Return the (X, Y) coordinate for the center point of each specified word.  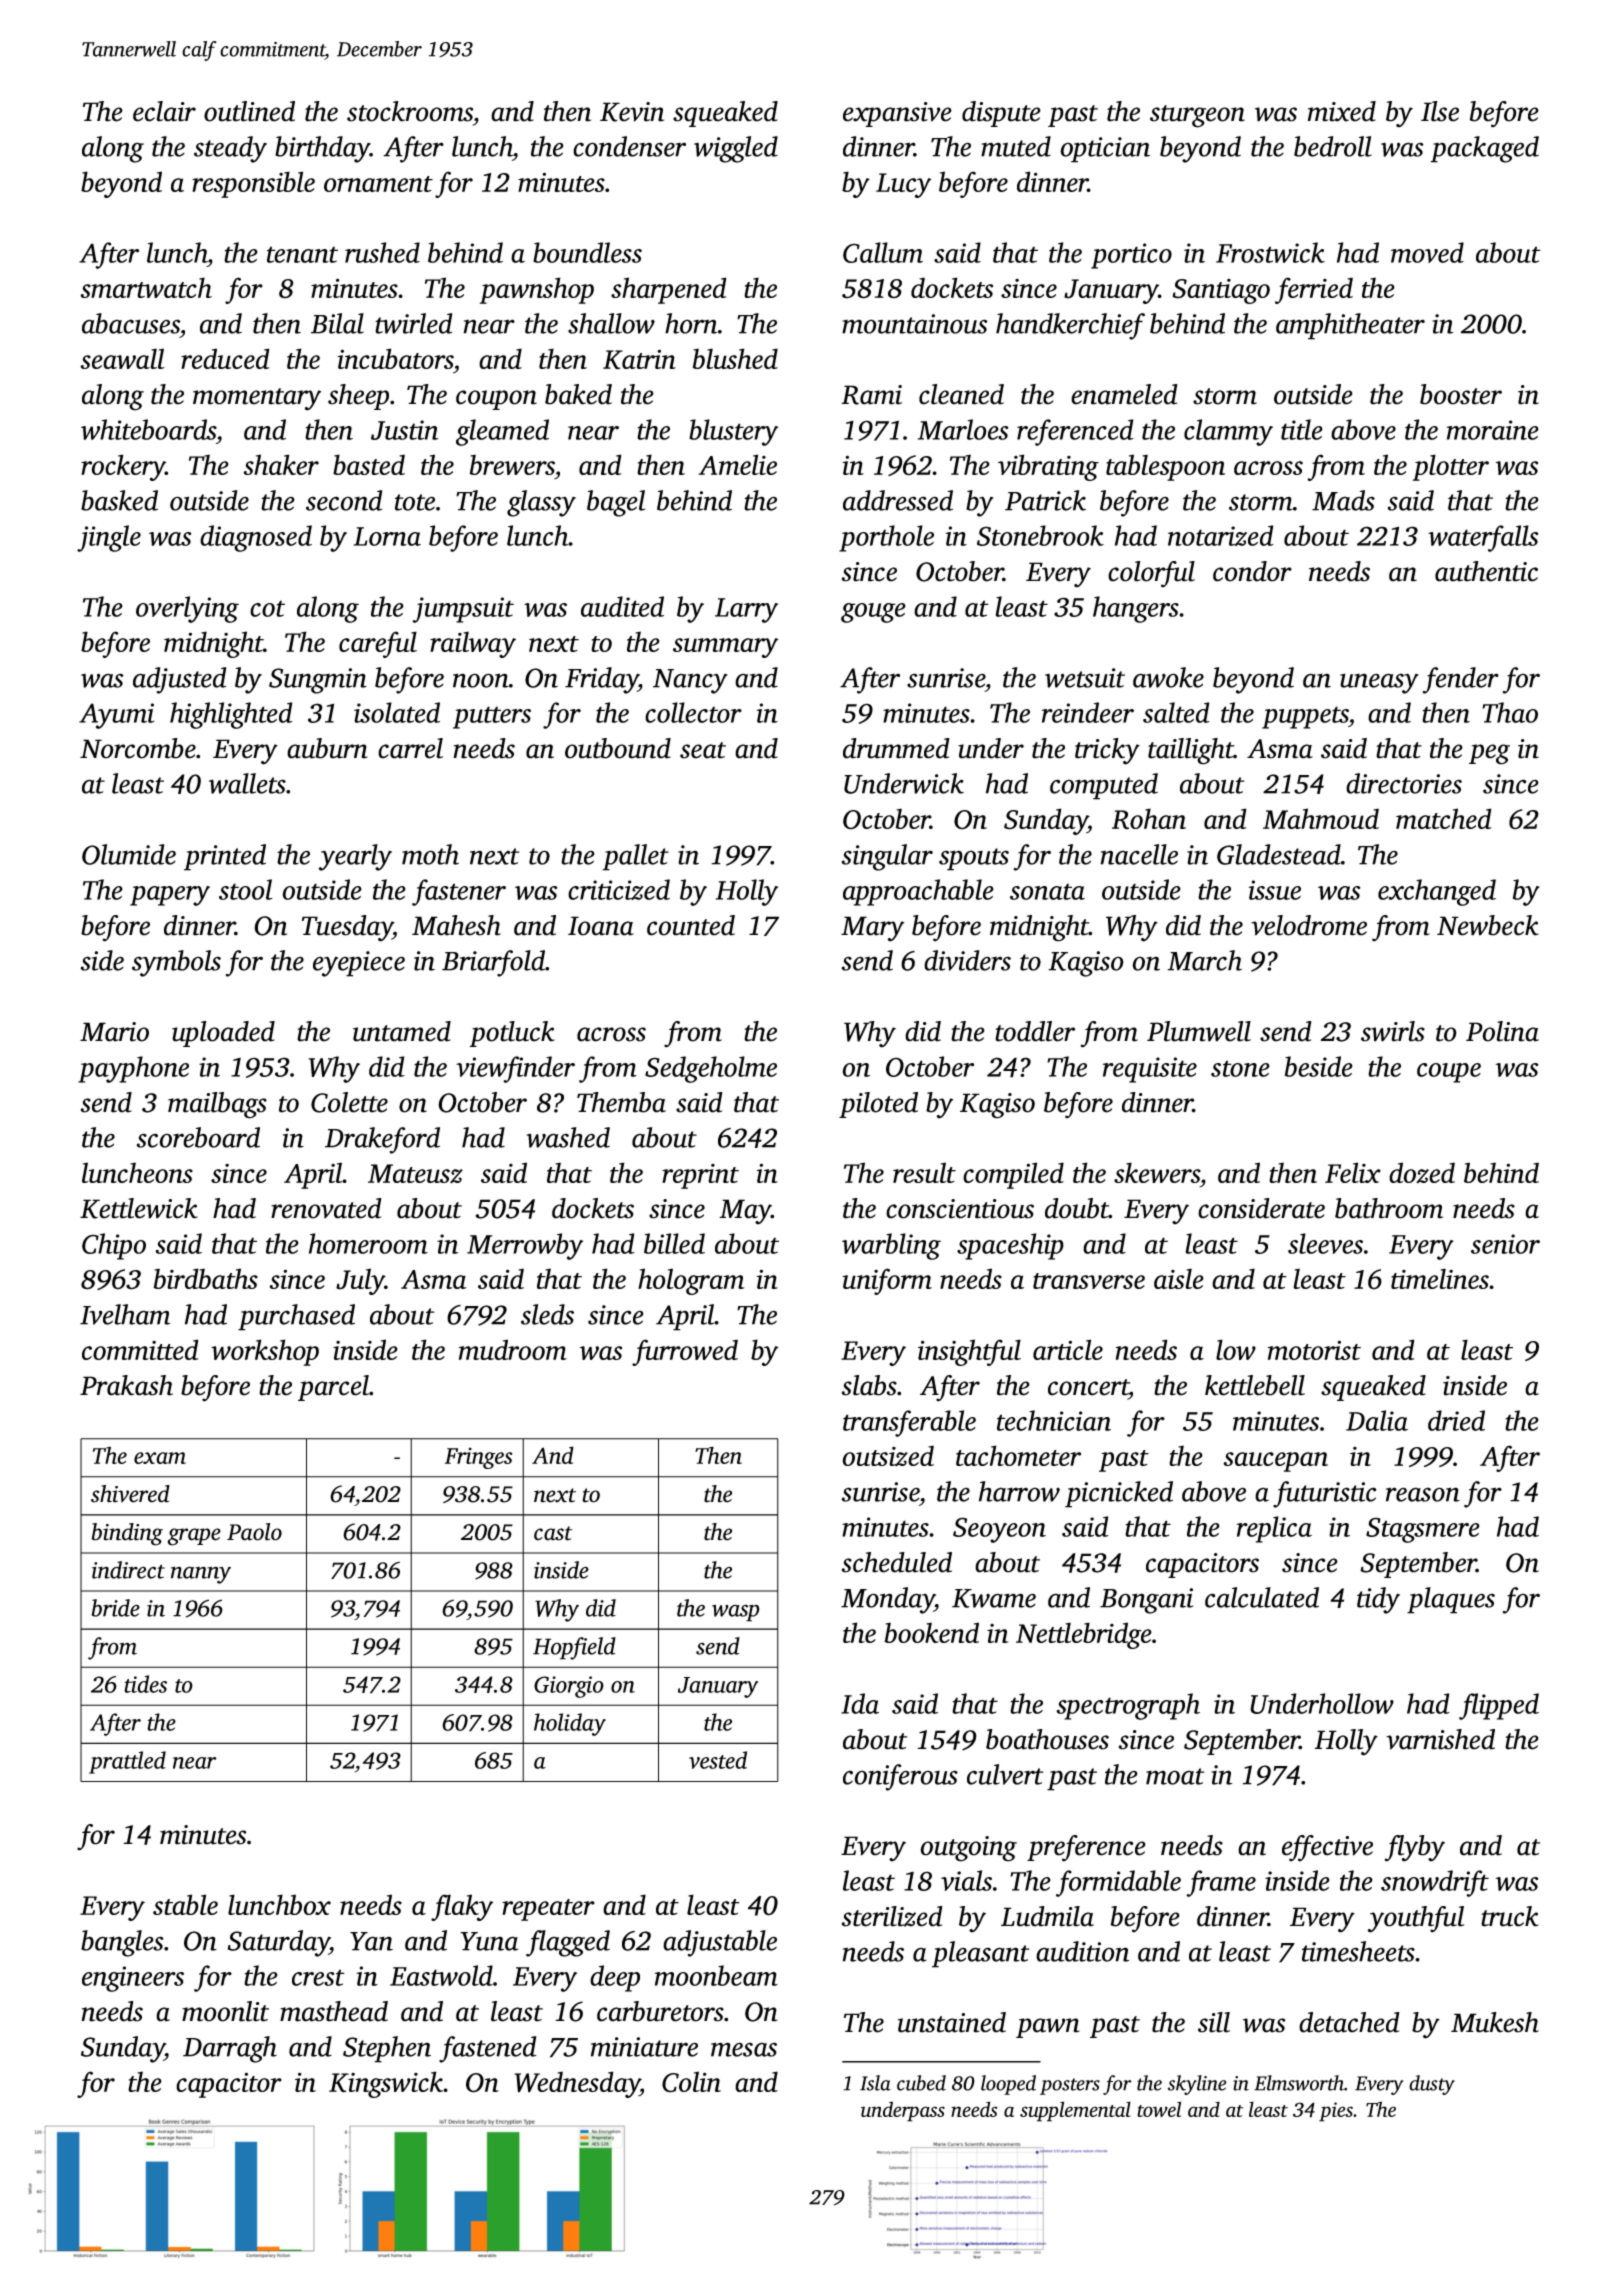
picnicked (1119, 1494)
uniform (887, 1281)
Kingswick (386, 2084)
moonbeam (716, 1975)
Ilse (1440, 111)
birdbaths (205, 1278)
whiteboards (148, 429)
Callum (883, 252)
